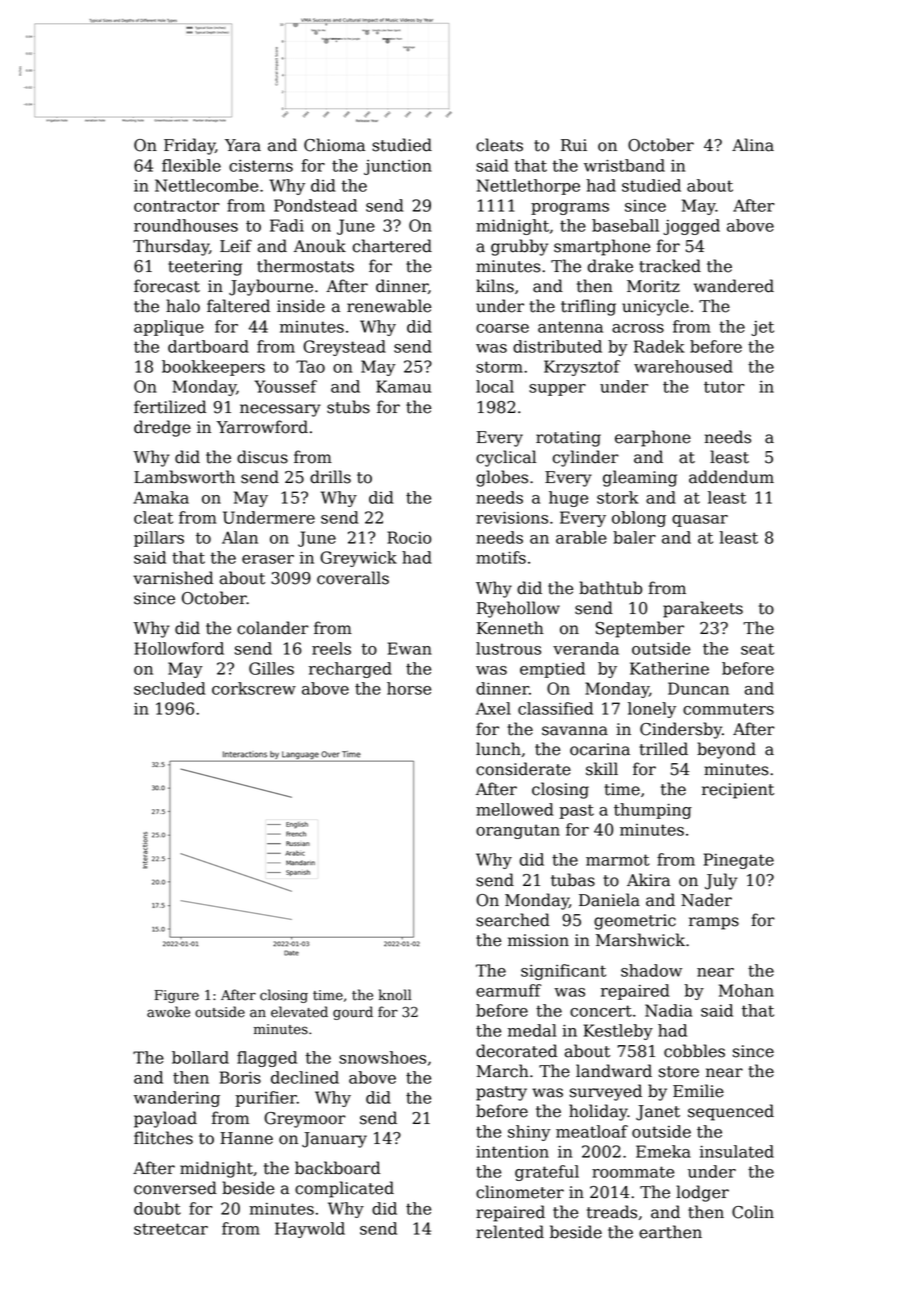 The image size is (908, 1316). I want to click on Haywold, so click(310, 1230).
